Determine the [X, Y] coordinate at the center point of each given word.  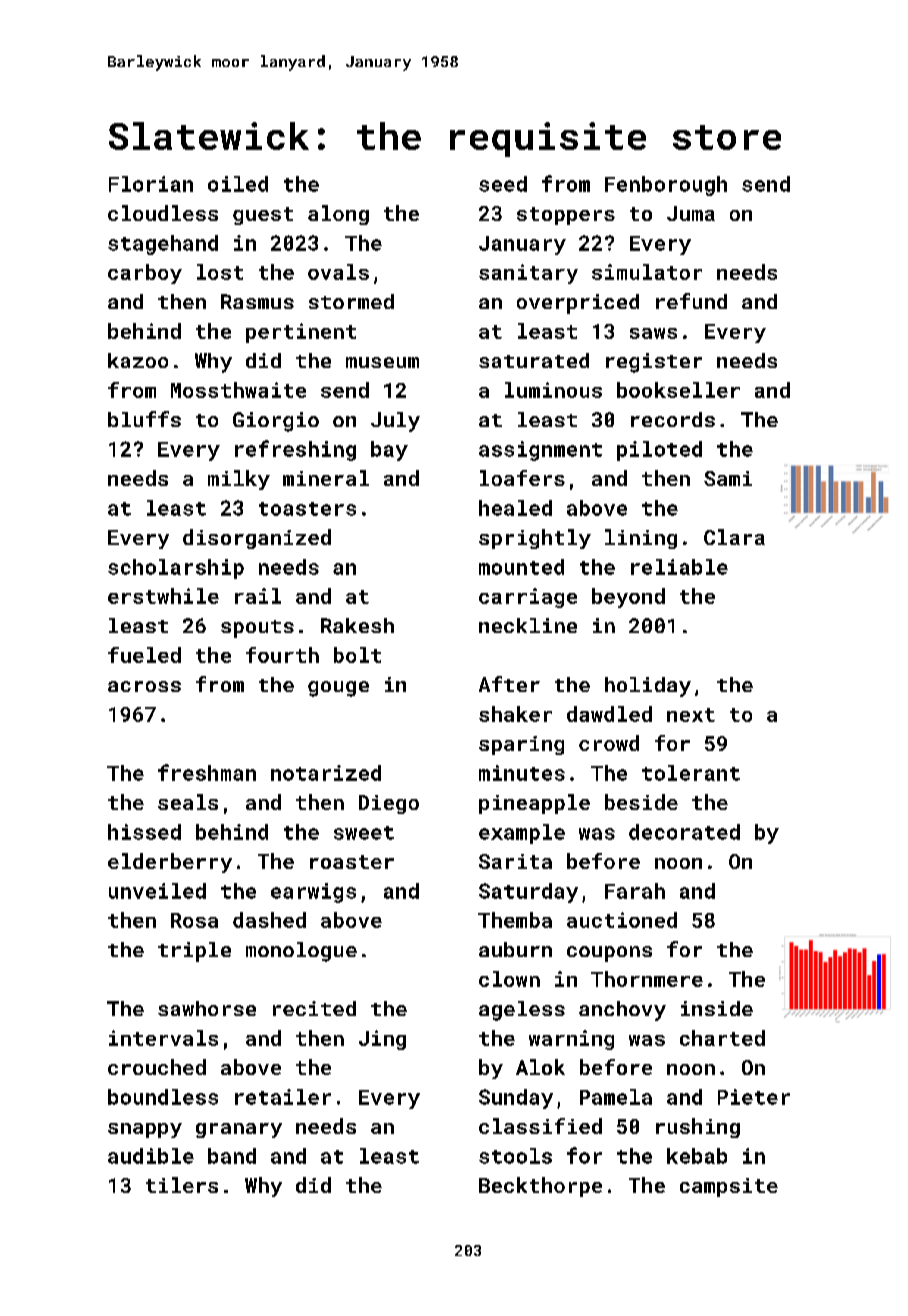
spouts [257, 629]
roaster [352, 862]
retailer [283, 1097]
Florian [151, 184]
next [691, 715]
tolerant [691, 773]
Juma [691, 213]
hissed [144, 832]
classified [540, 1126]
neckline [528, 625]
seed [503, 184]
